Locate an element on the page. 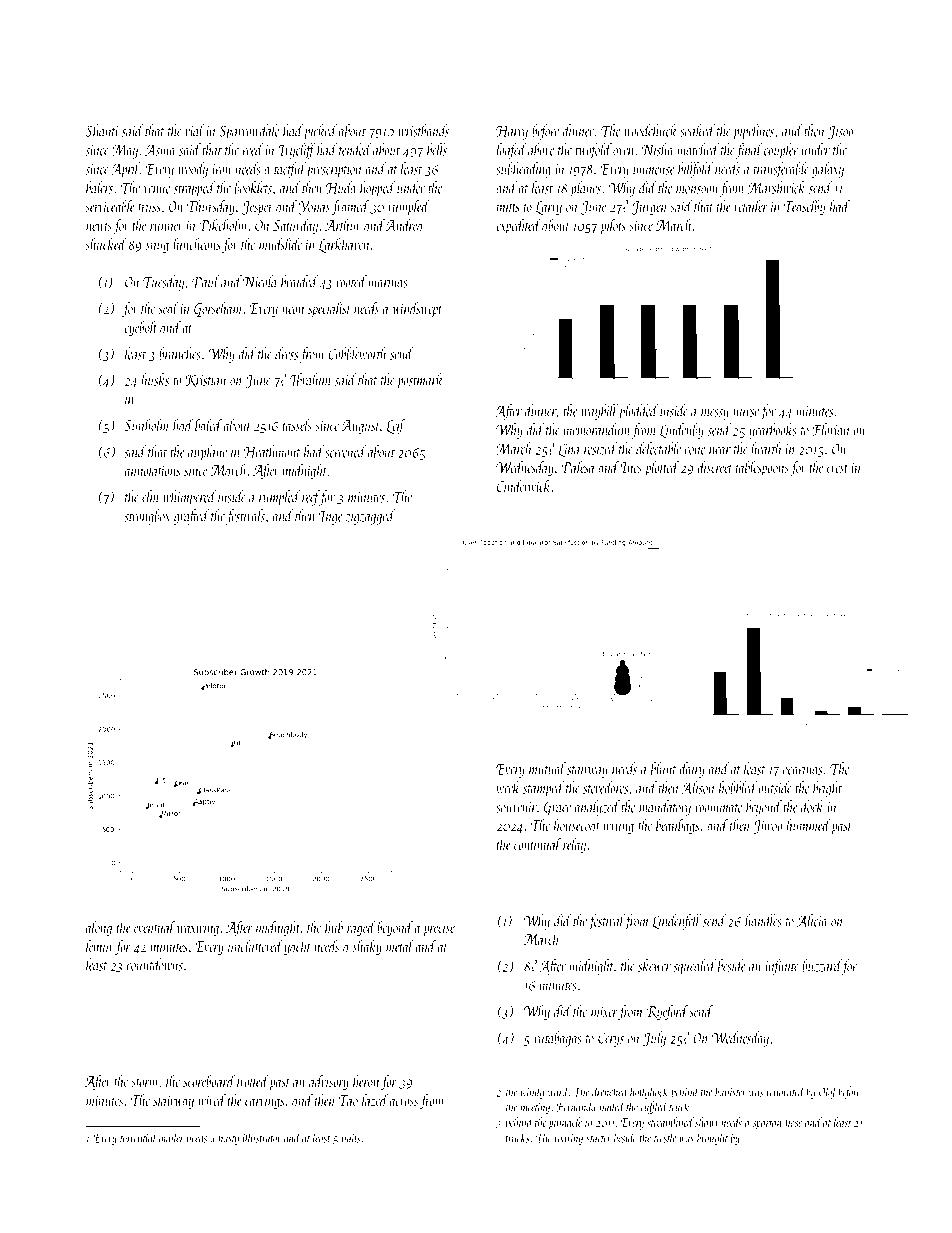 This document has width=952, height=1233. balers is located at coordinates (99, 187).
